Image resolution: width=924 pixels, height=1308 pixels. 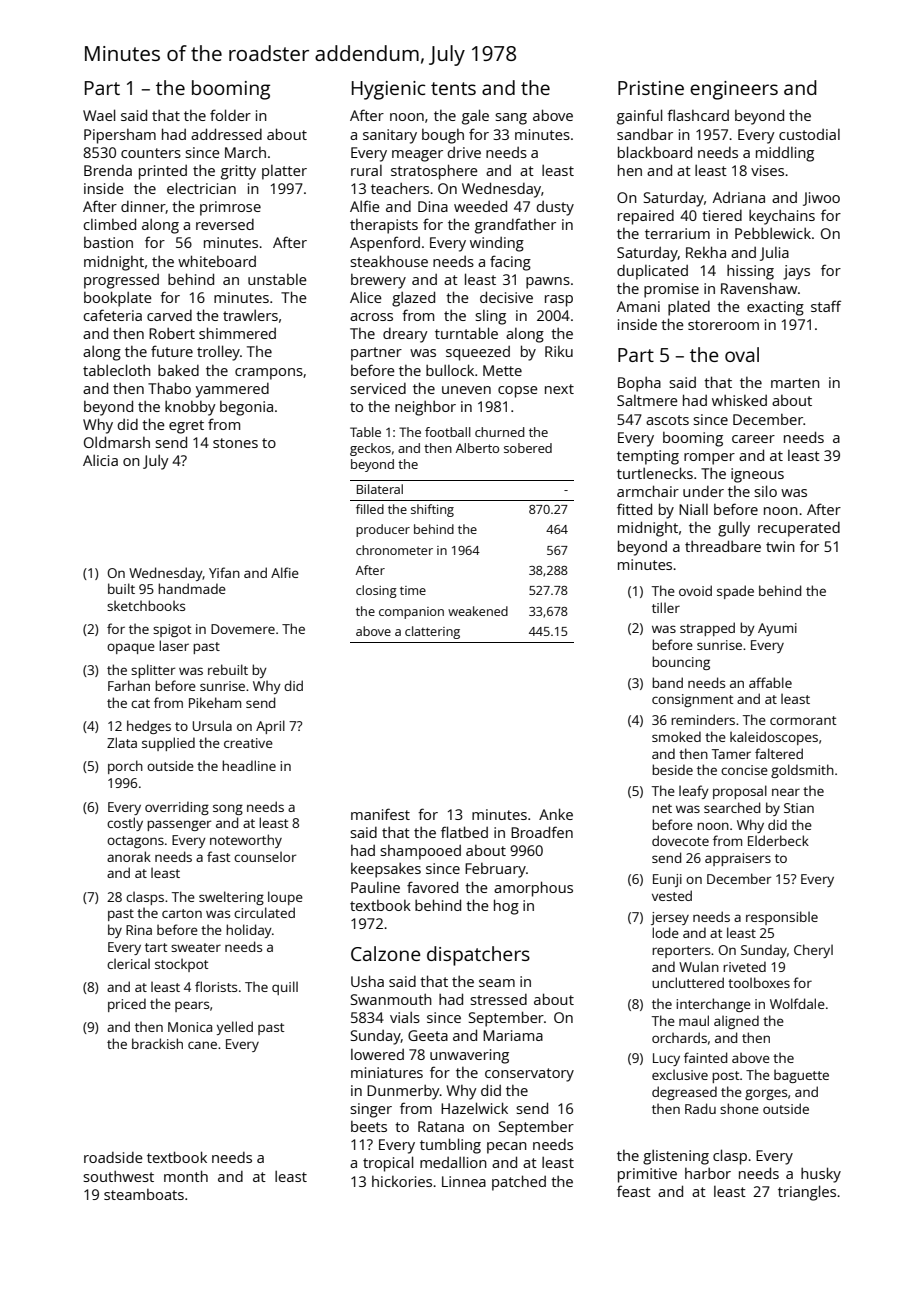 I want to click on middling, so click(x=785, y=154).
